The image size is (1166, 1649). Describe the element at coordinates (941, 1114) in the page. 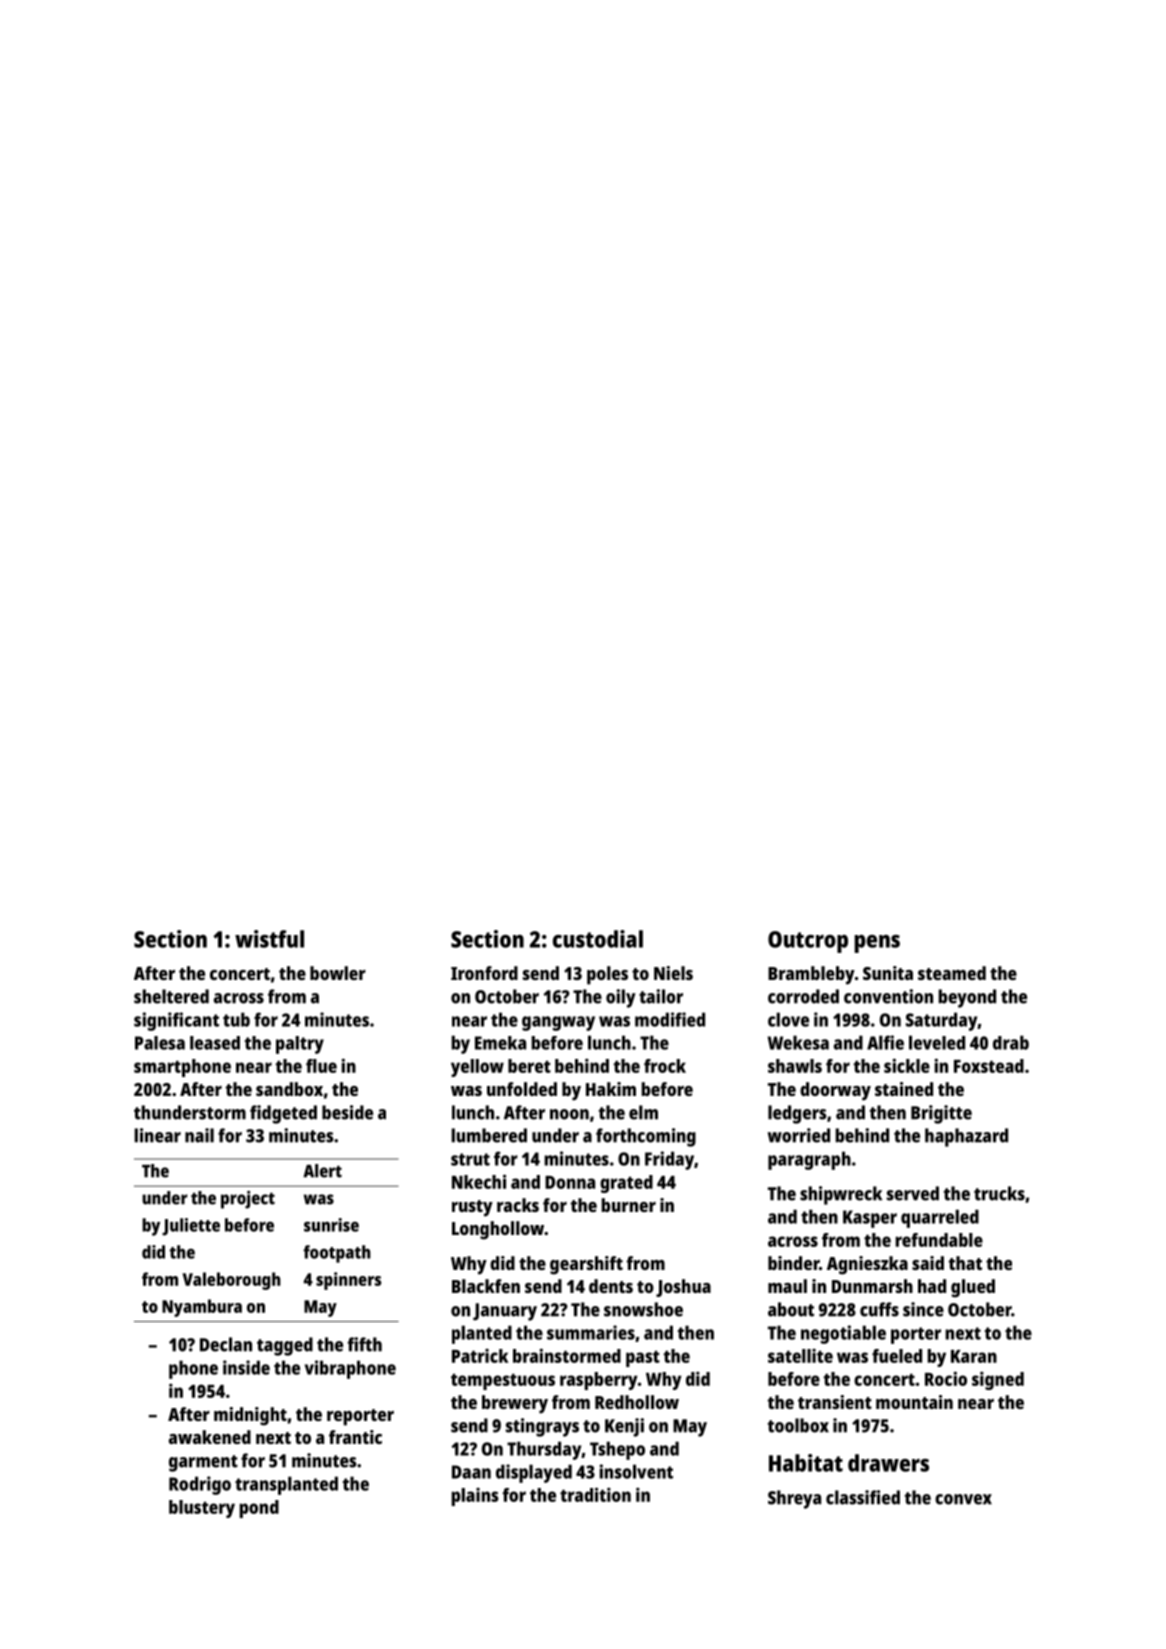

I see `Brigitte` at that location.
